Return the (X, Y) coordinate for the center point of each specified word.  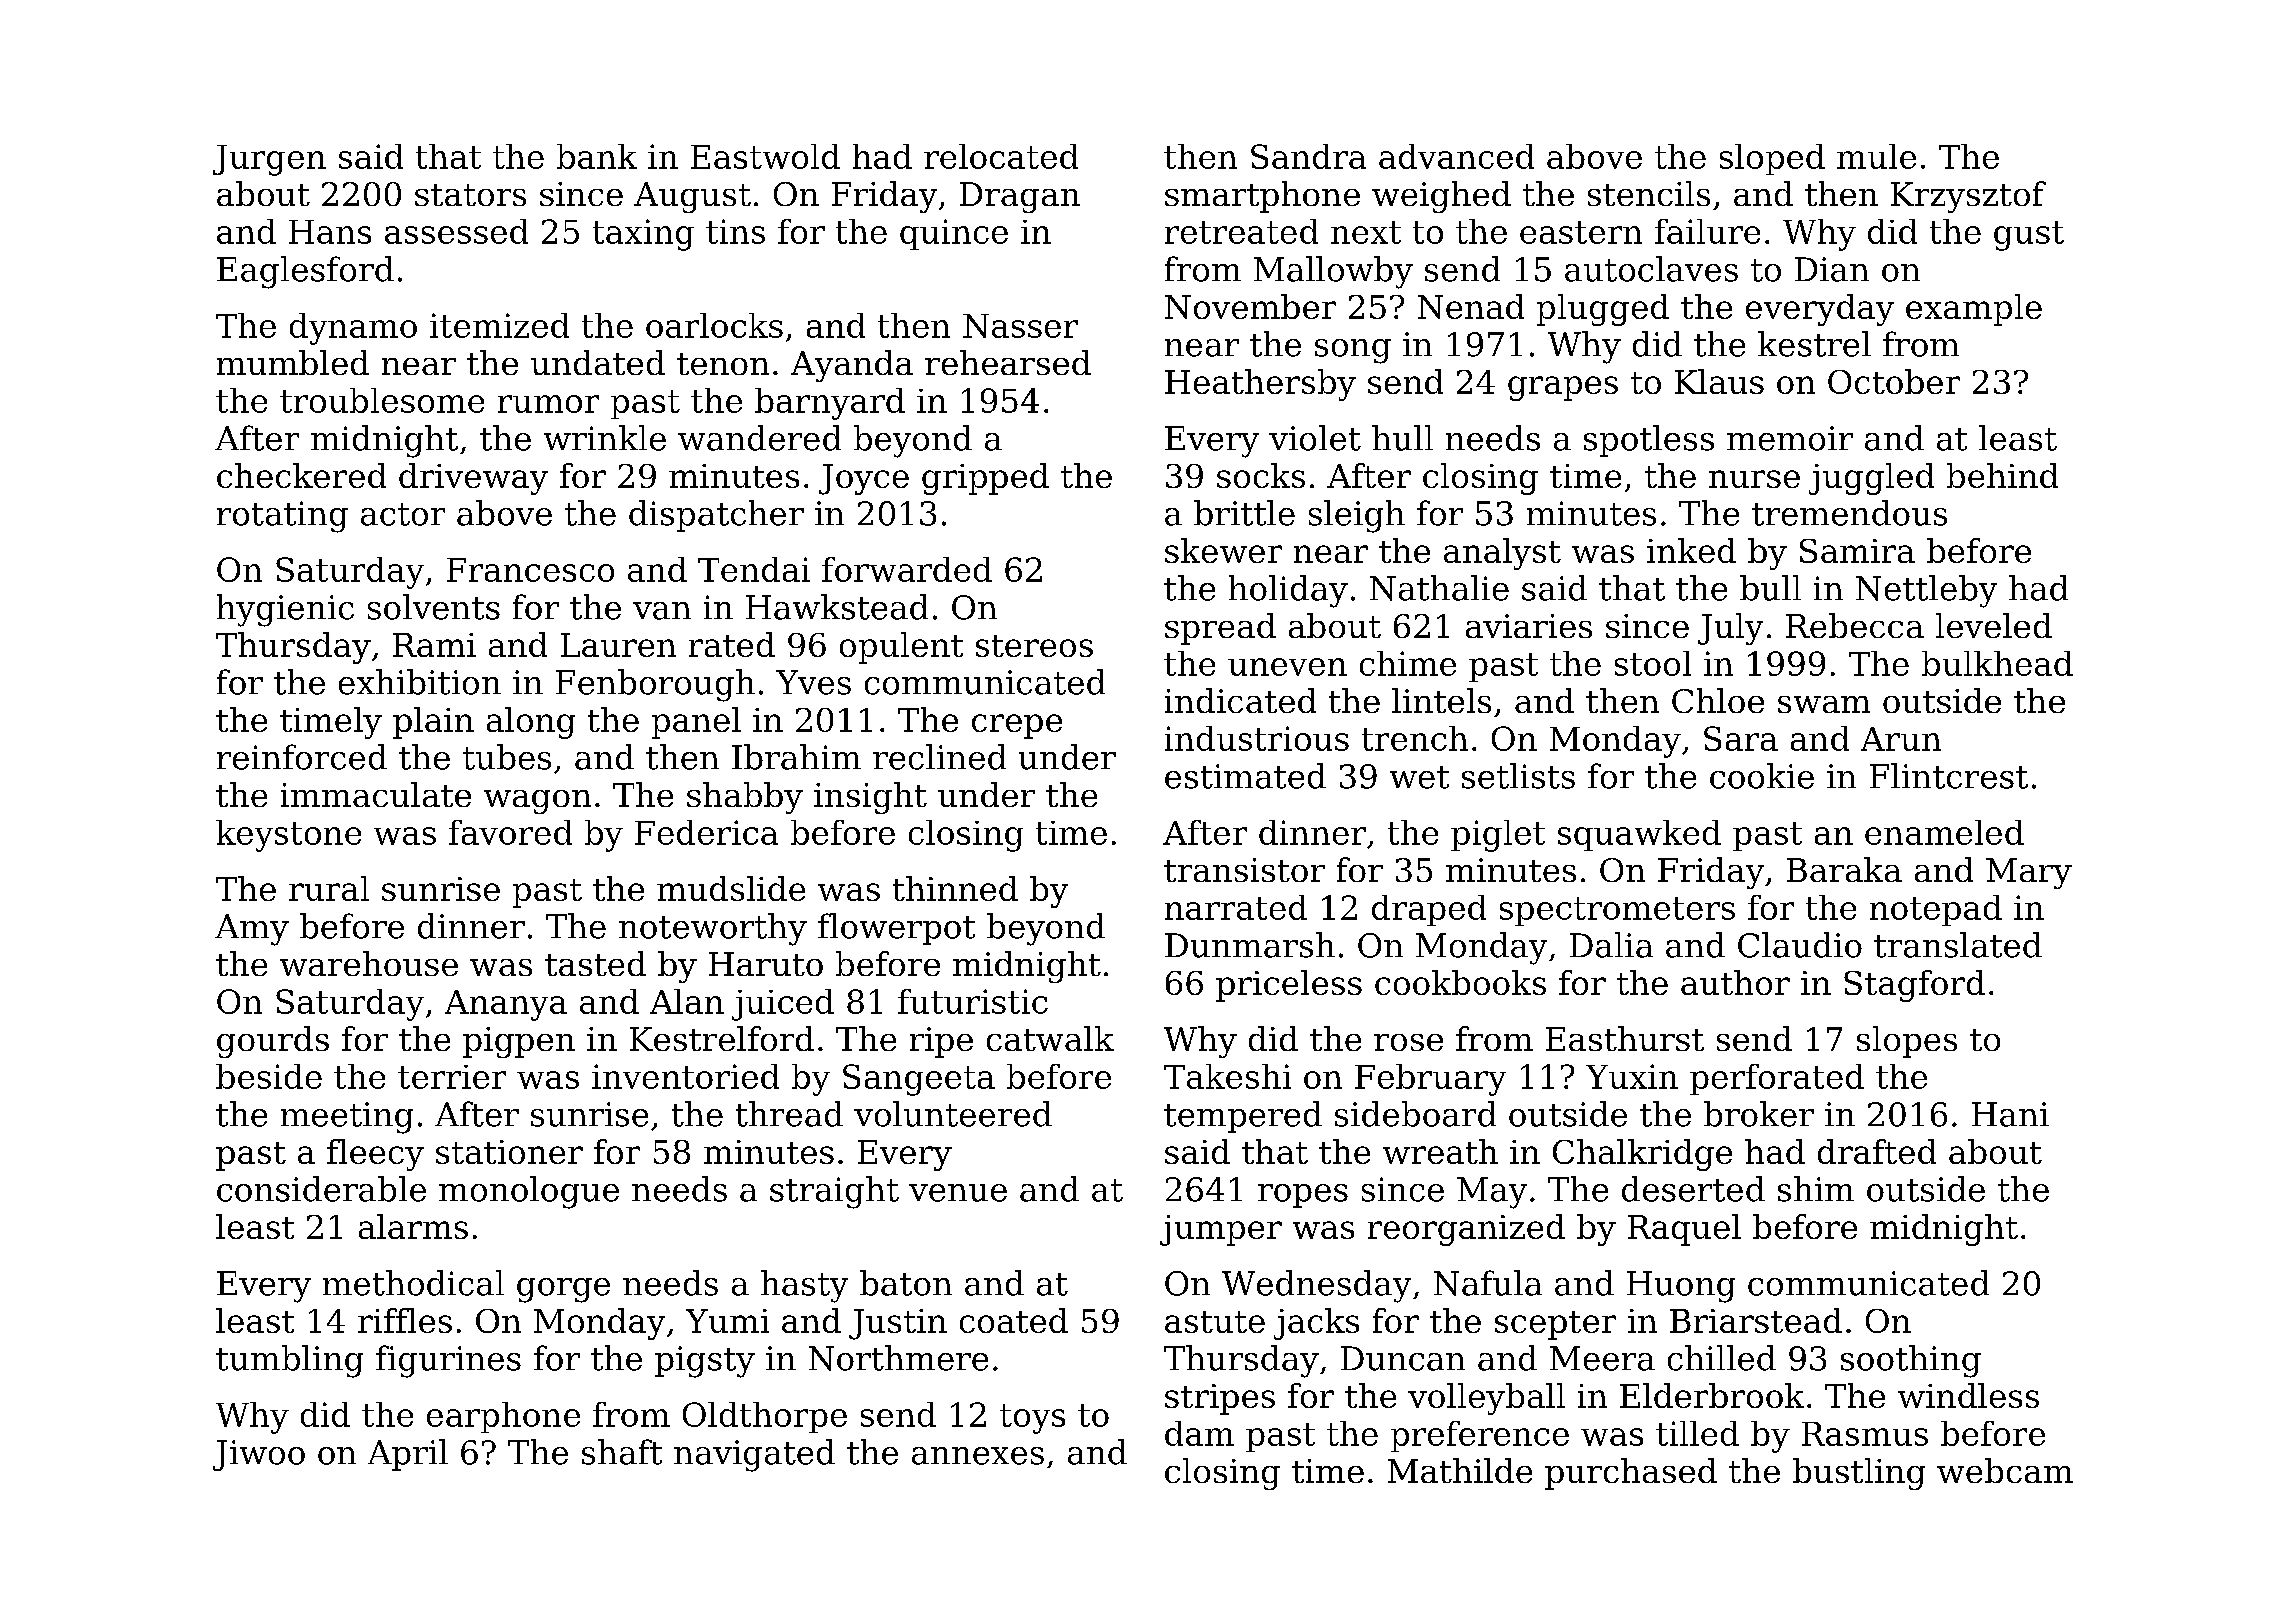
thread (789, 1114)
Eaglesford (305, 272)
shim (1816, 1189)
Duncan (1403, 1358)
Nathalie (1439, 588)
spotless (1649, 441)
